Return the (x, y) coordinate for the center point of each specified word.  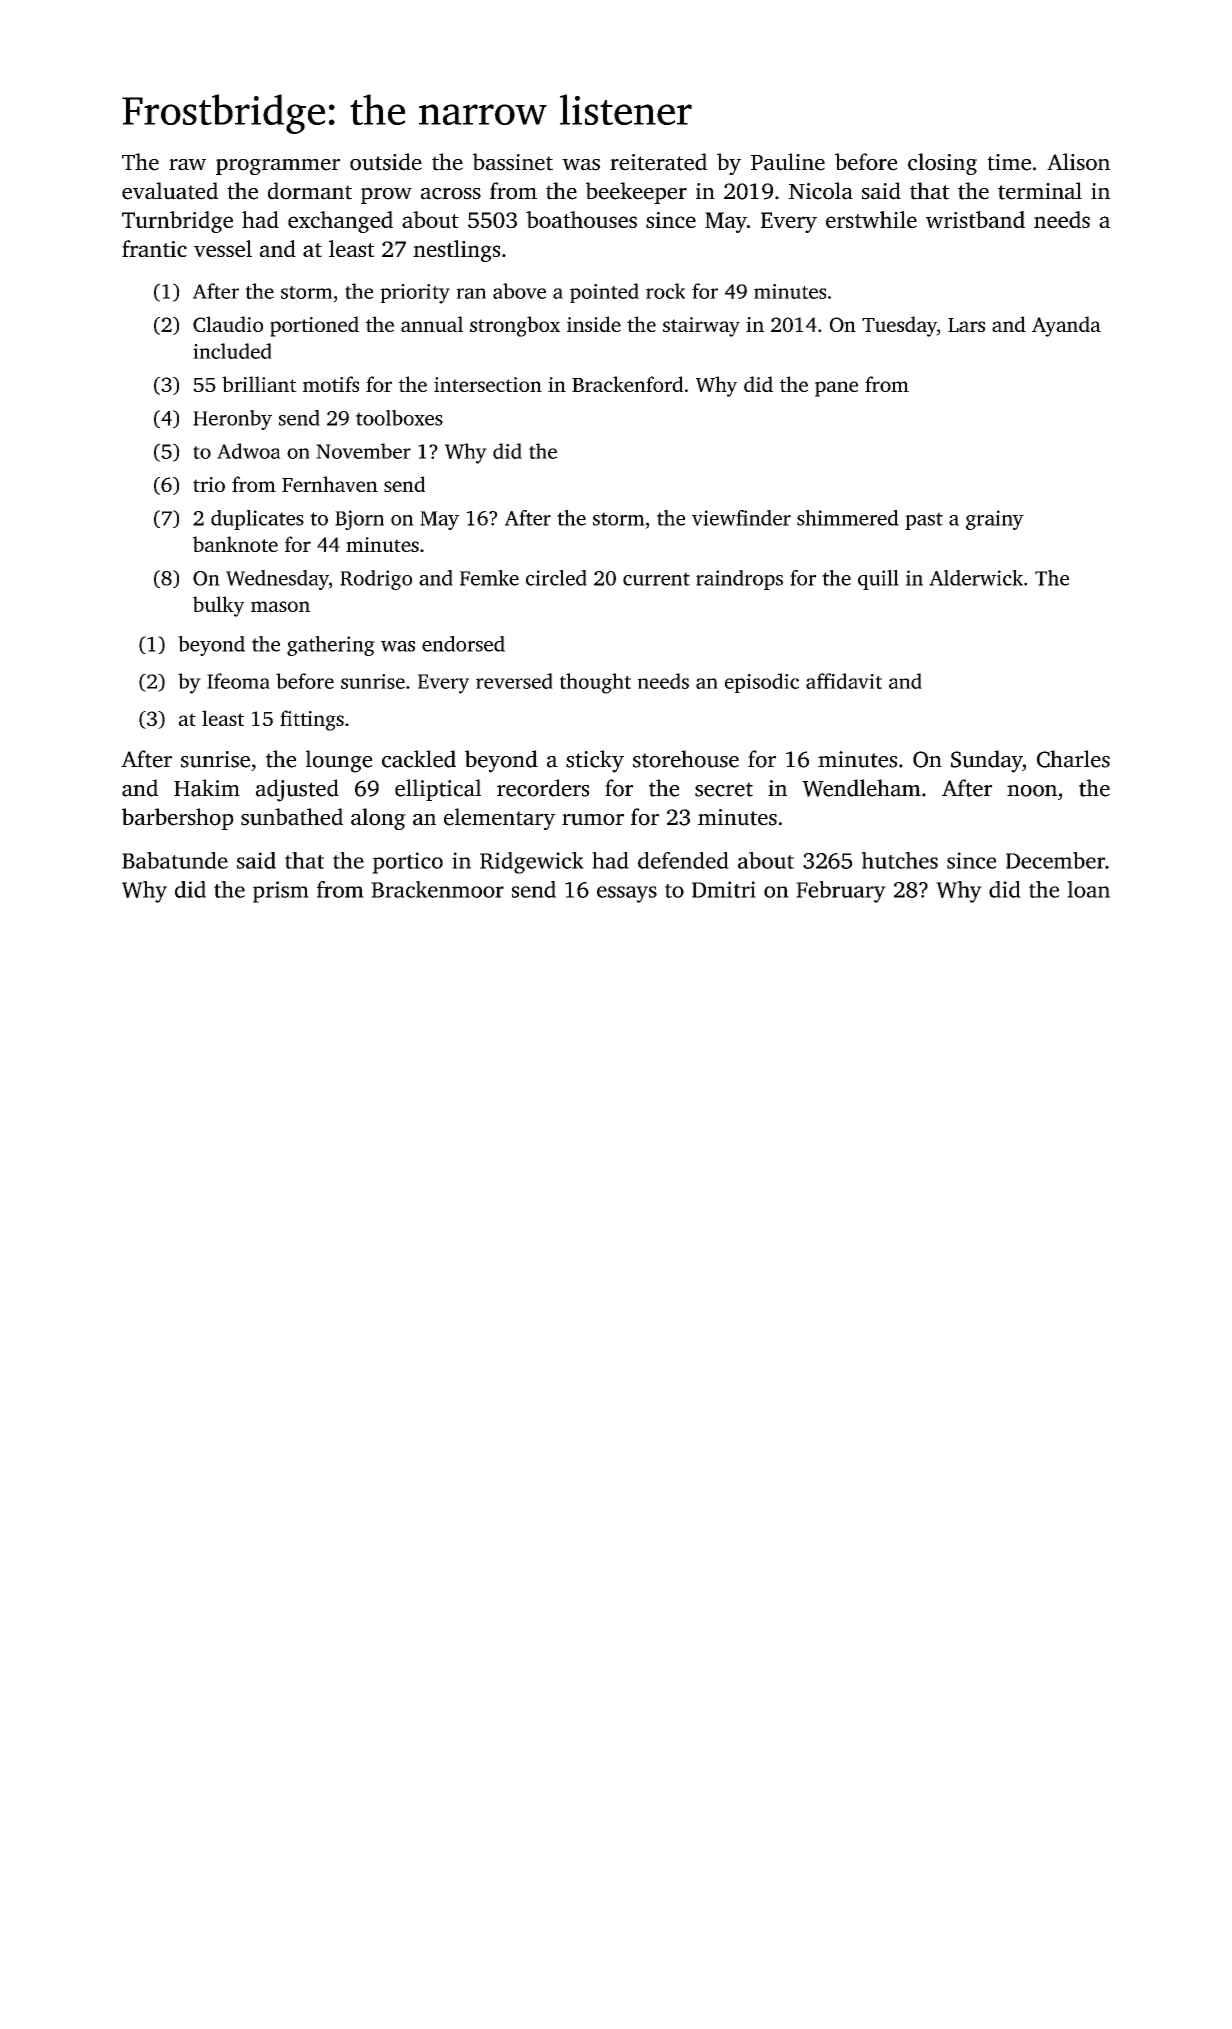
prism (281, 892)
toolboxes (399, 418)
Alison (1078, 162)
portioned (314, 326)
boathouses (581, 219)
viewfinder (741, 518)
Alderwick (976, 578)
